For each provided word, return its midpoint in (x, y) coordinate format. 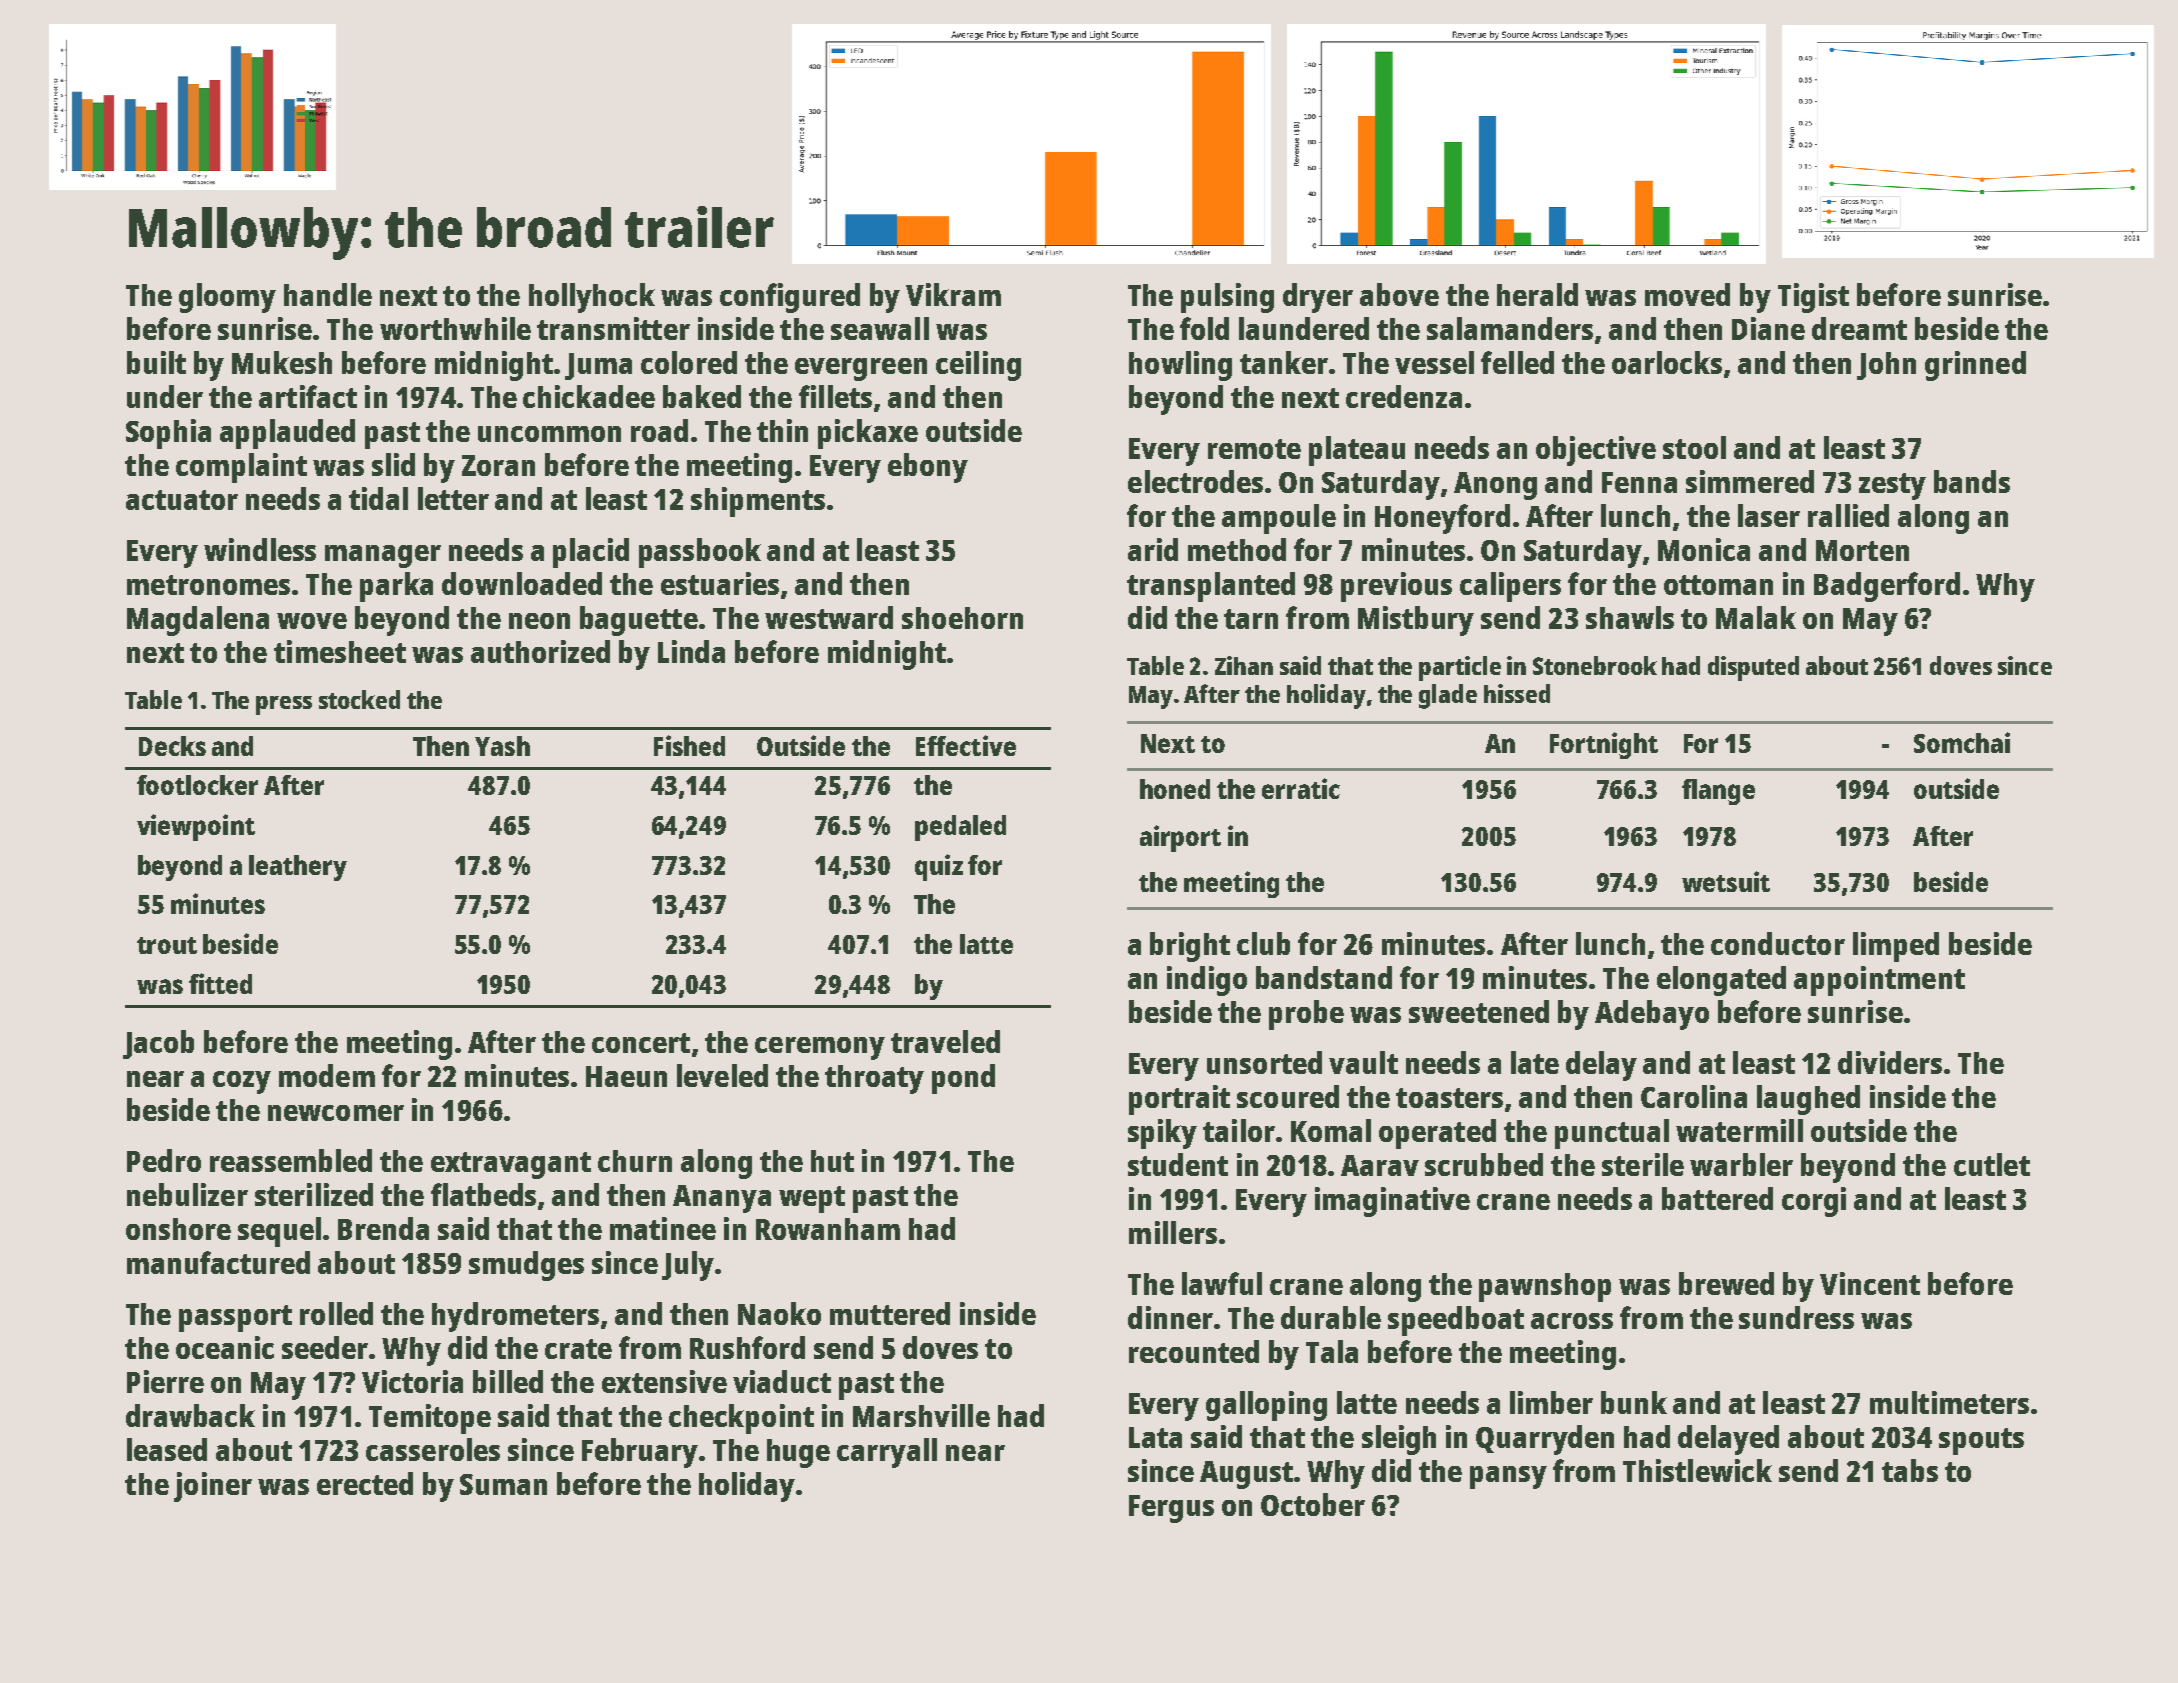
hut (832, 1161)
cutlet (1992, 1164)
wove (312, 621)
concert (641, 1043)
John (1886, 366)
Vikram (953, 294)
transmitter (613, 328)
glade (1448, 696)
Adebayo (1652, 1015)
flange (1718, 792)
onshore (178, 1229)
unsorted (1264, 1062)
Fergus (1171, 1509)
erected (365, 1483)
